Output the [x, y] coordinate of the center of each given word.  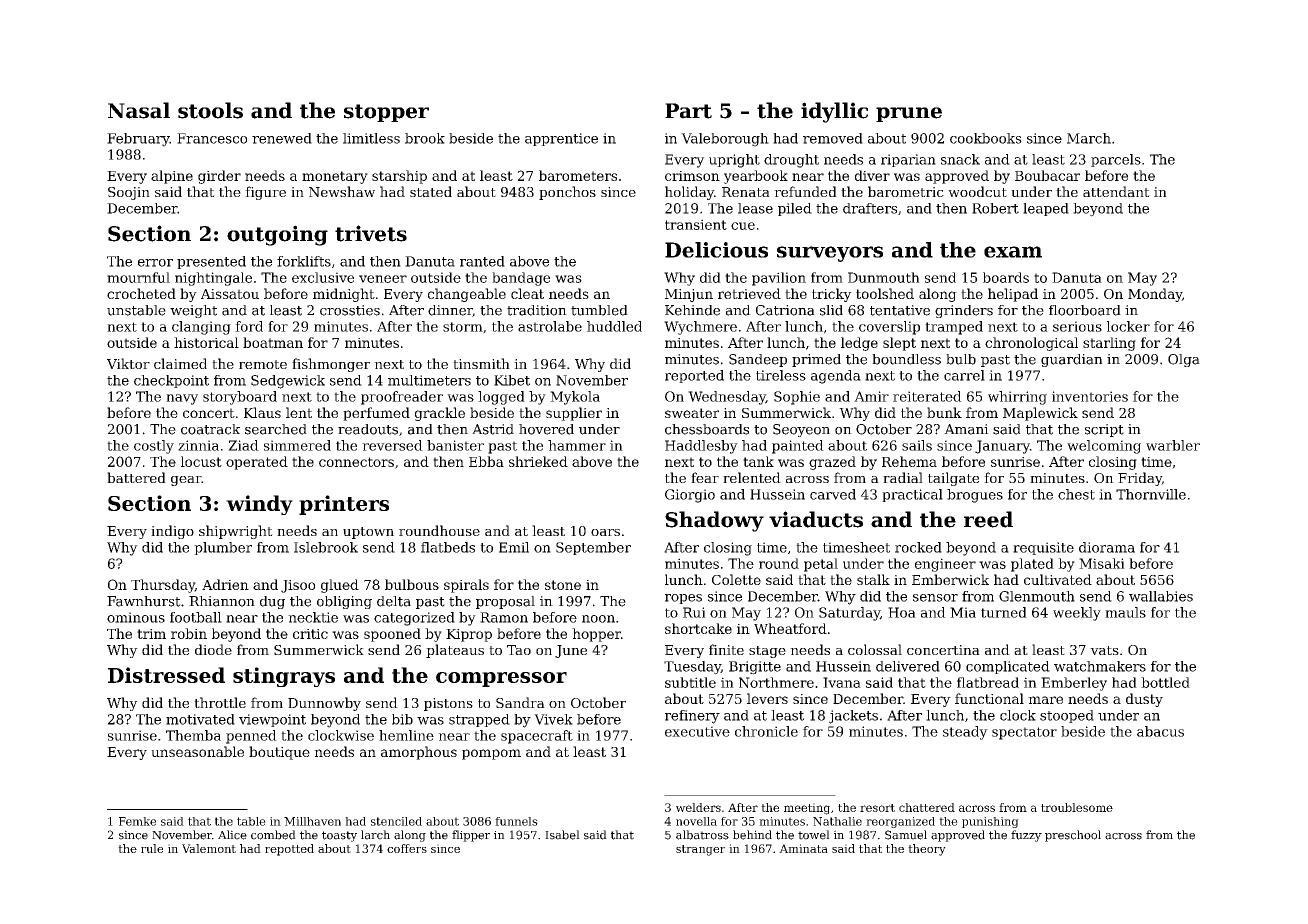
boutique [279, 753]
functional [989, 698]
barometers [578, 175]
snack [960, 159]
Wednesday [727, 398]
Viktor [128, 363]
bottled [1165, 682]
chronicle [766, 731]
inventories [1090, 396]
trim [151, 634]
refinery [692, 717]
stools [210, 110]
